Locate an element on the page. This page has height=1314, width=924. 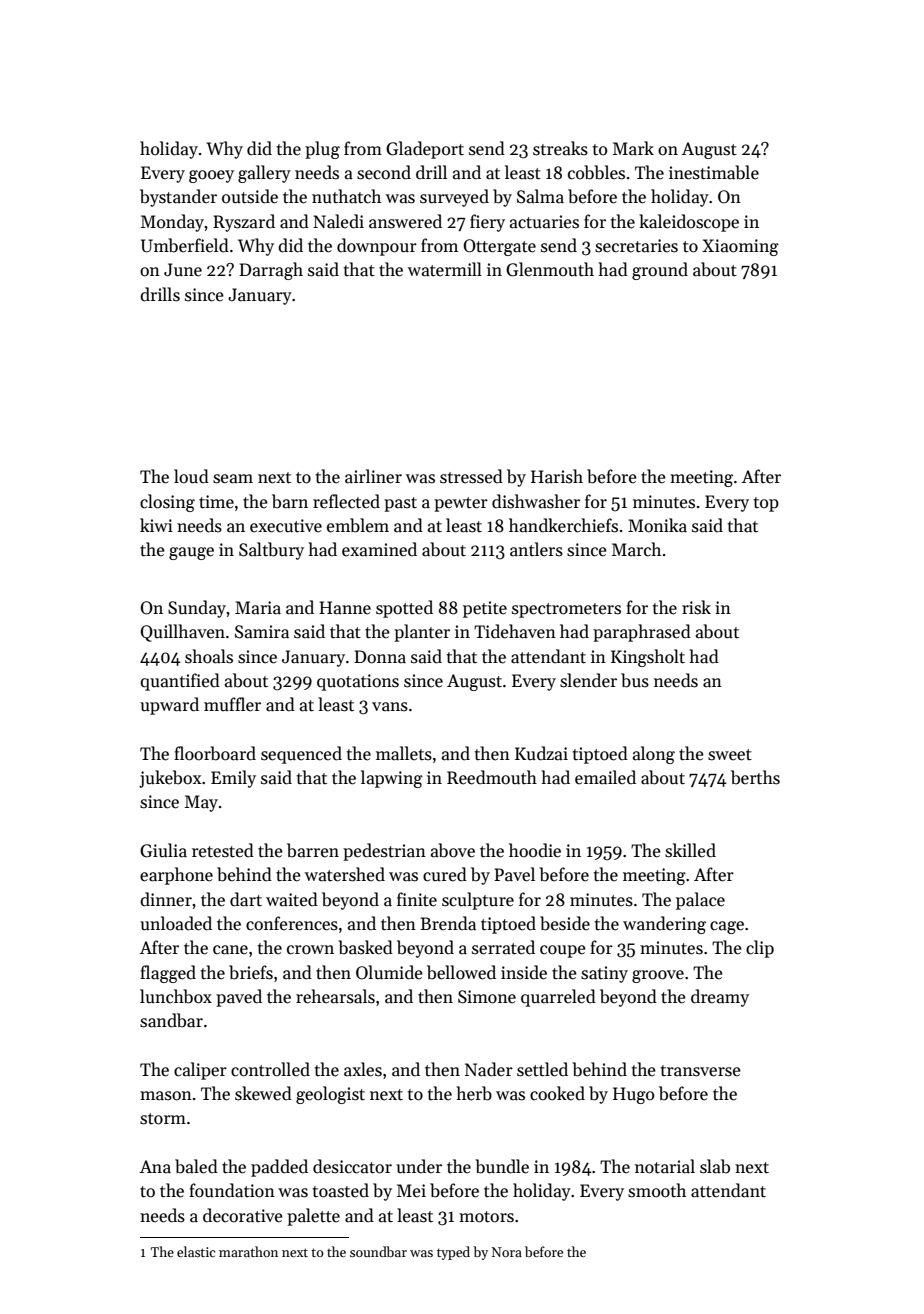
marathon is located at coordinates (248, 1251).
